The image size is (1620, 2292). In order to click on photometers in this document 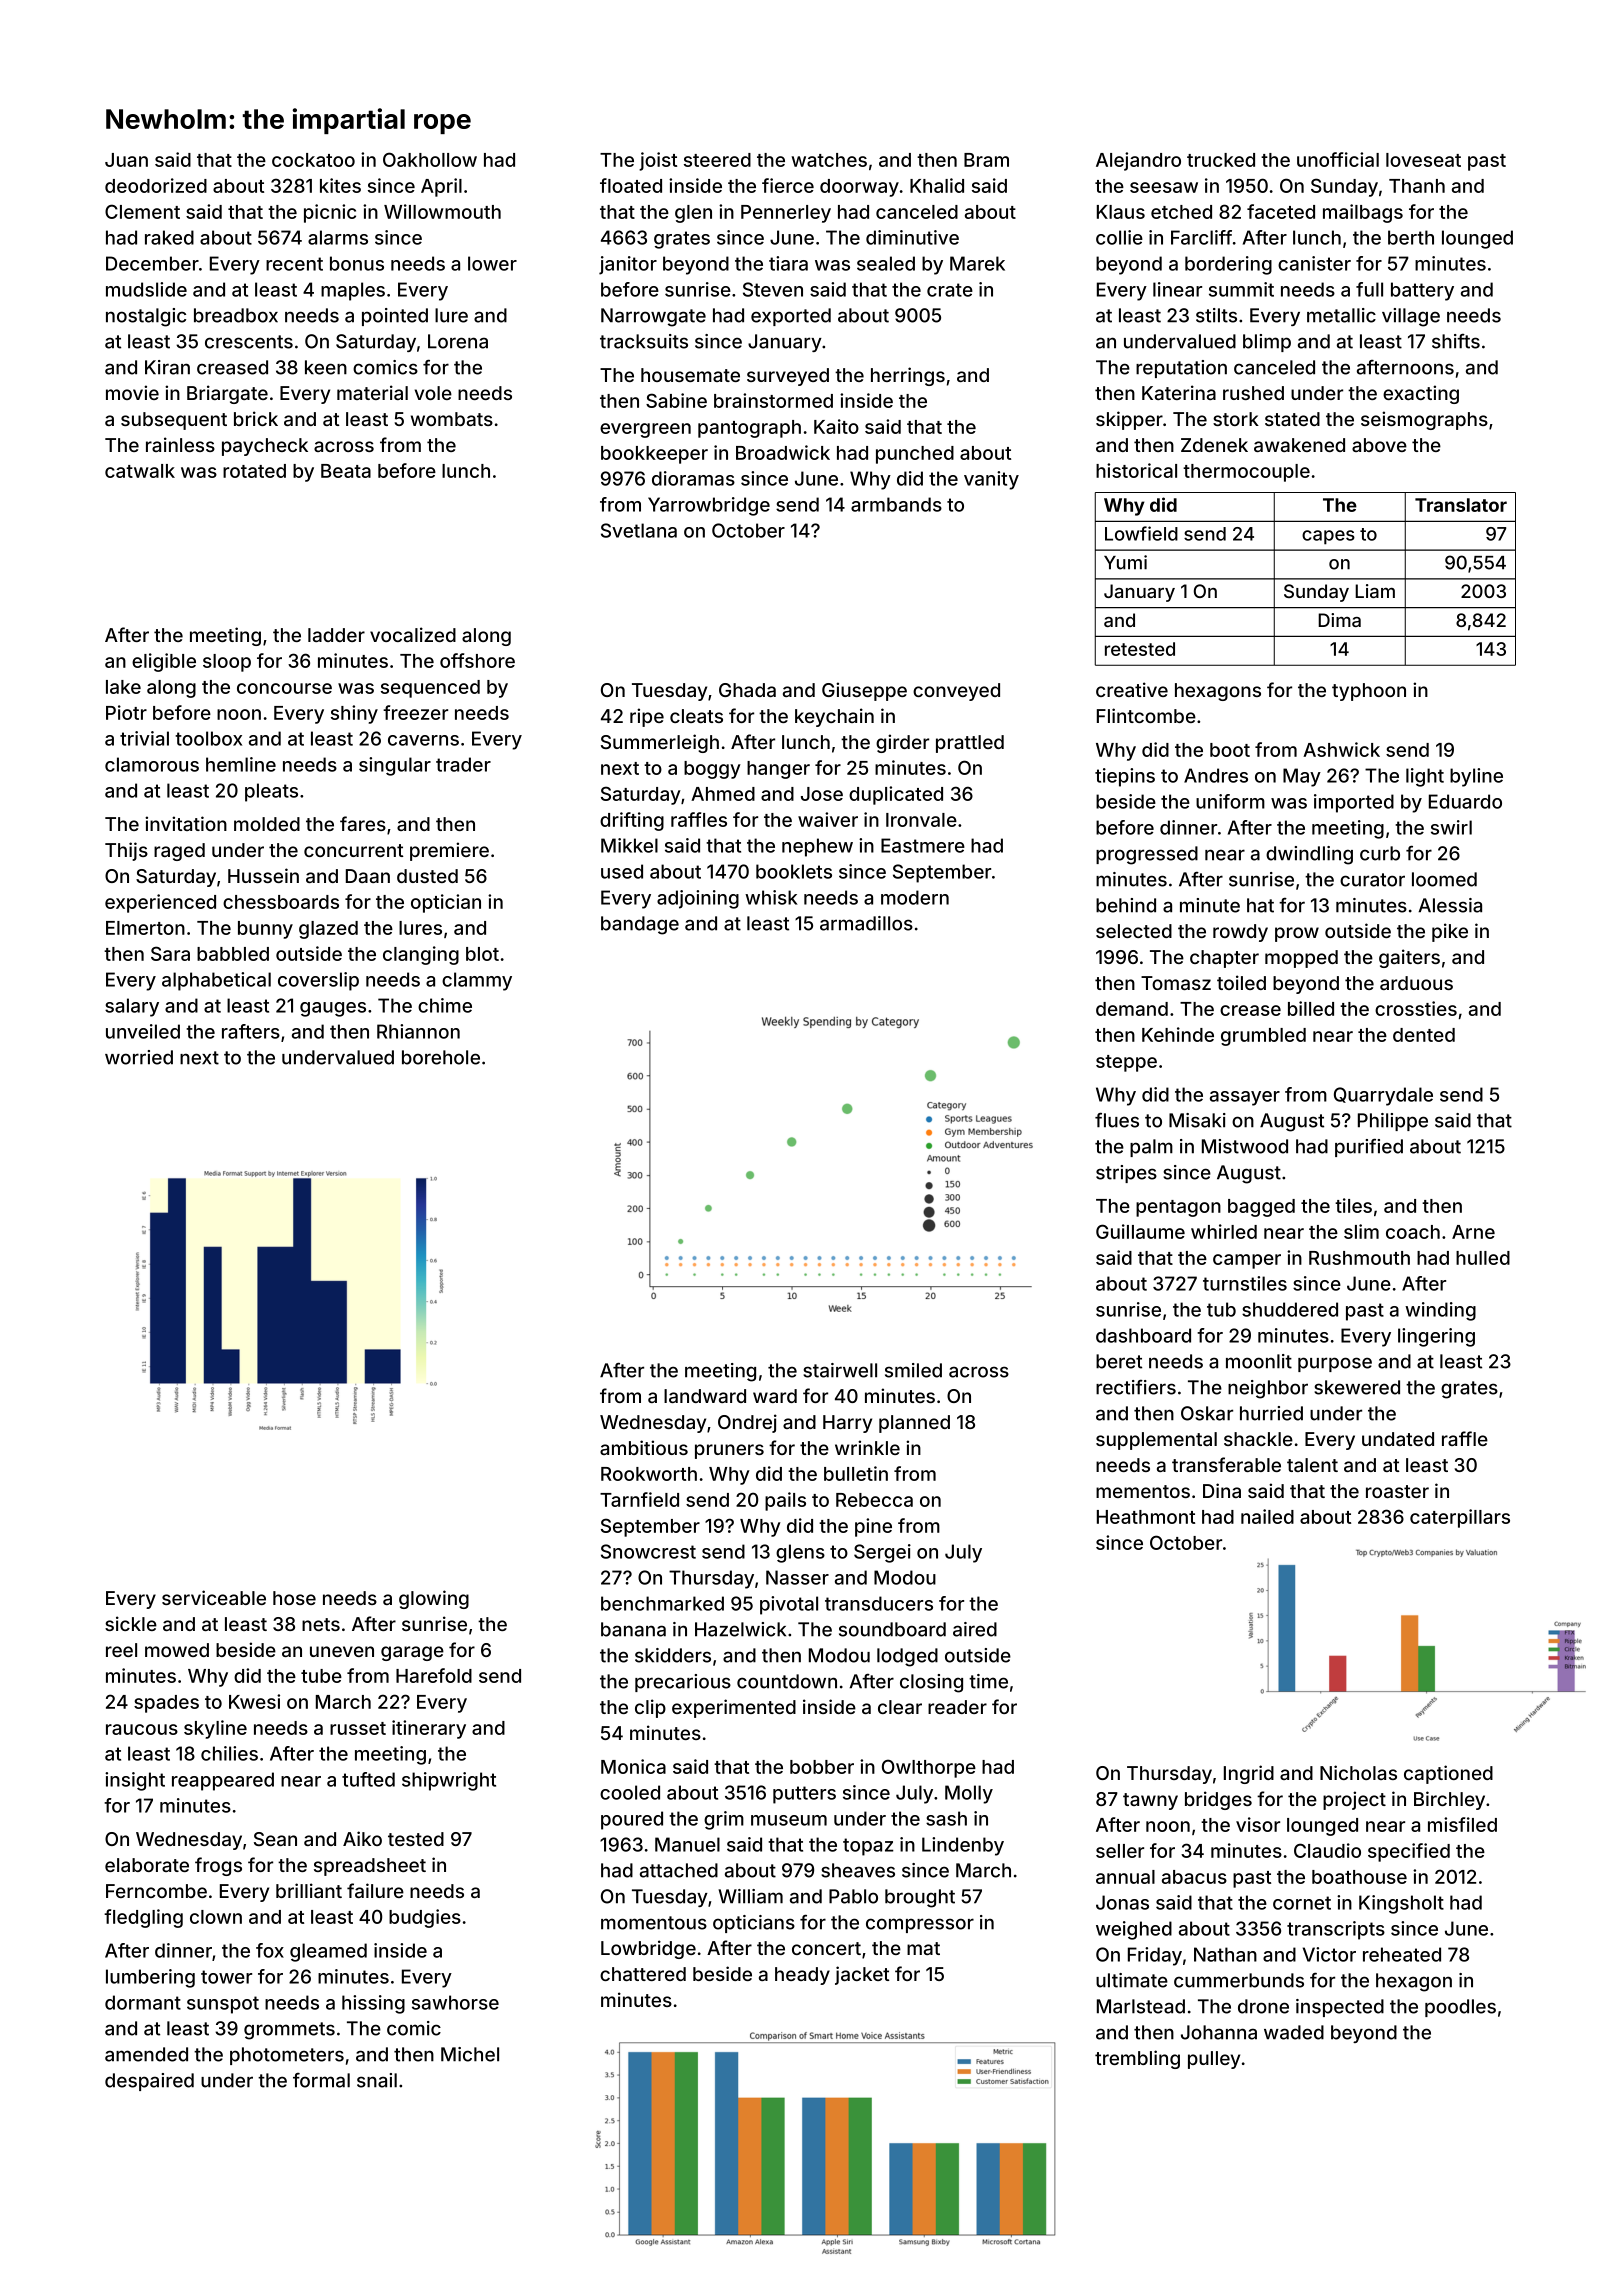, I will do `click(287, 2056)`.
